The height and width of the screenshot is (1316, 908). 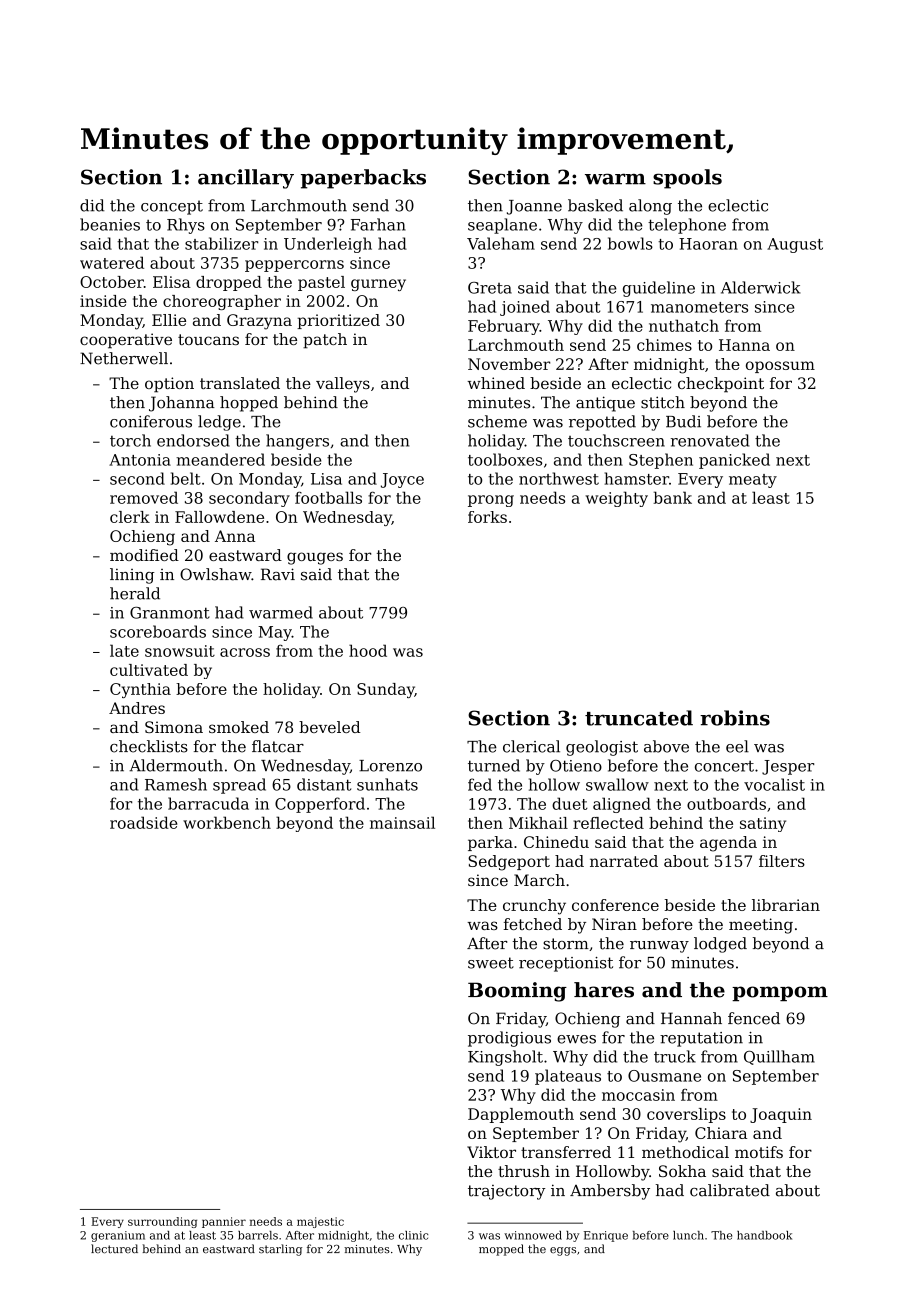 I want to click on spools, so click(x=687, y=179).
